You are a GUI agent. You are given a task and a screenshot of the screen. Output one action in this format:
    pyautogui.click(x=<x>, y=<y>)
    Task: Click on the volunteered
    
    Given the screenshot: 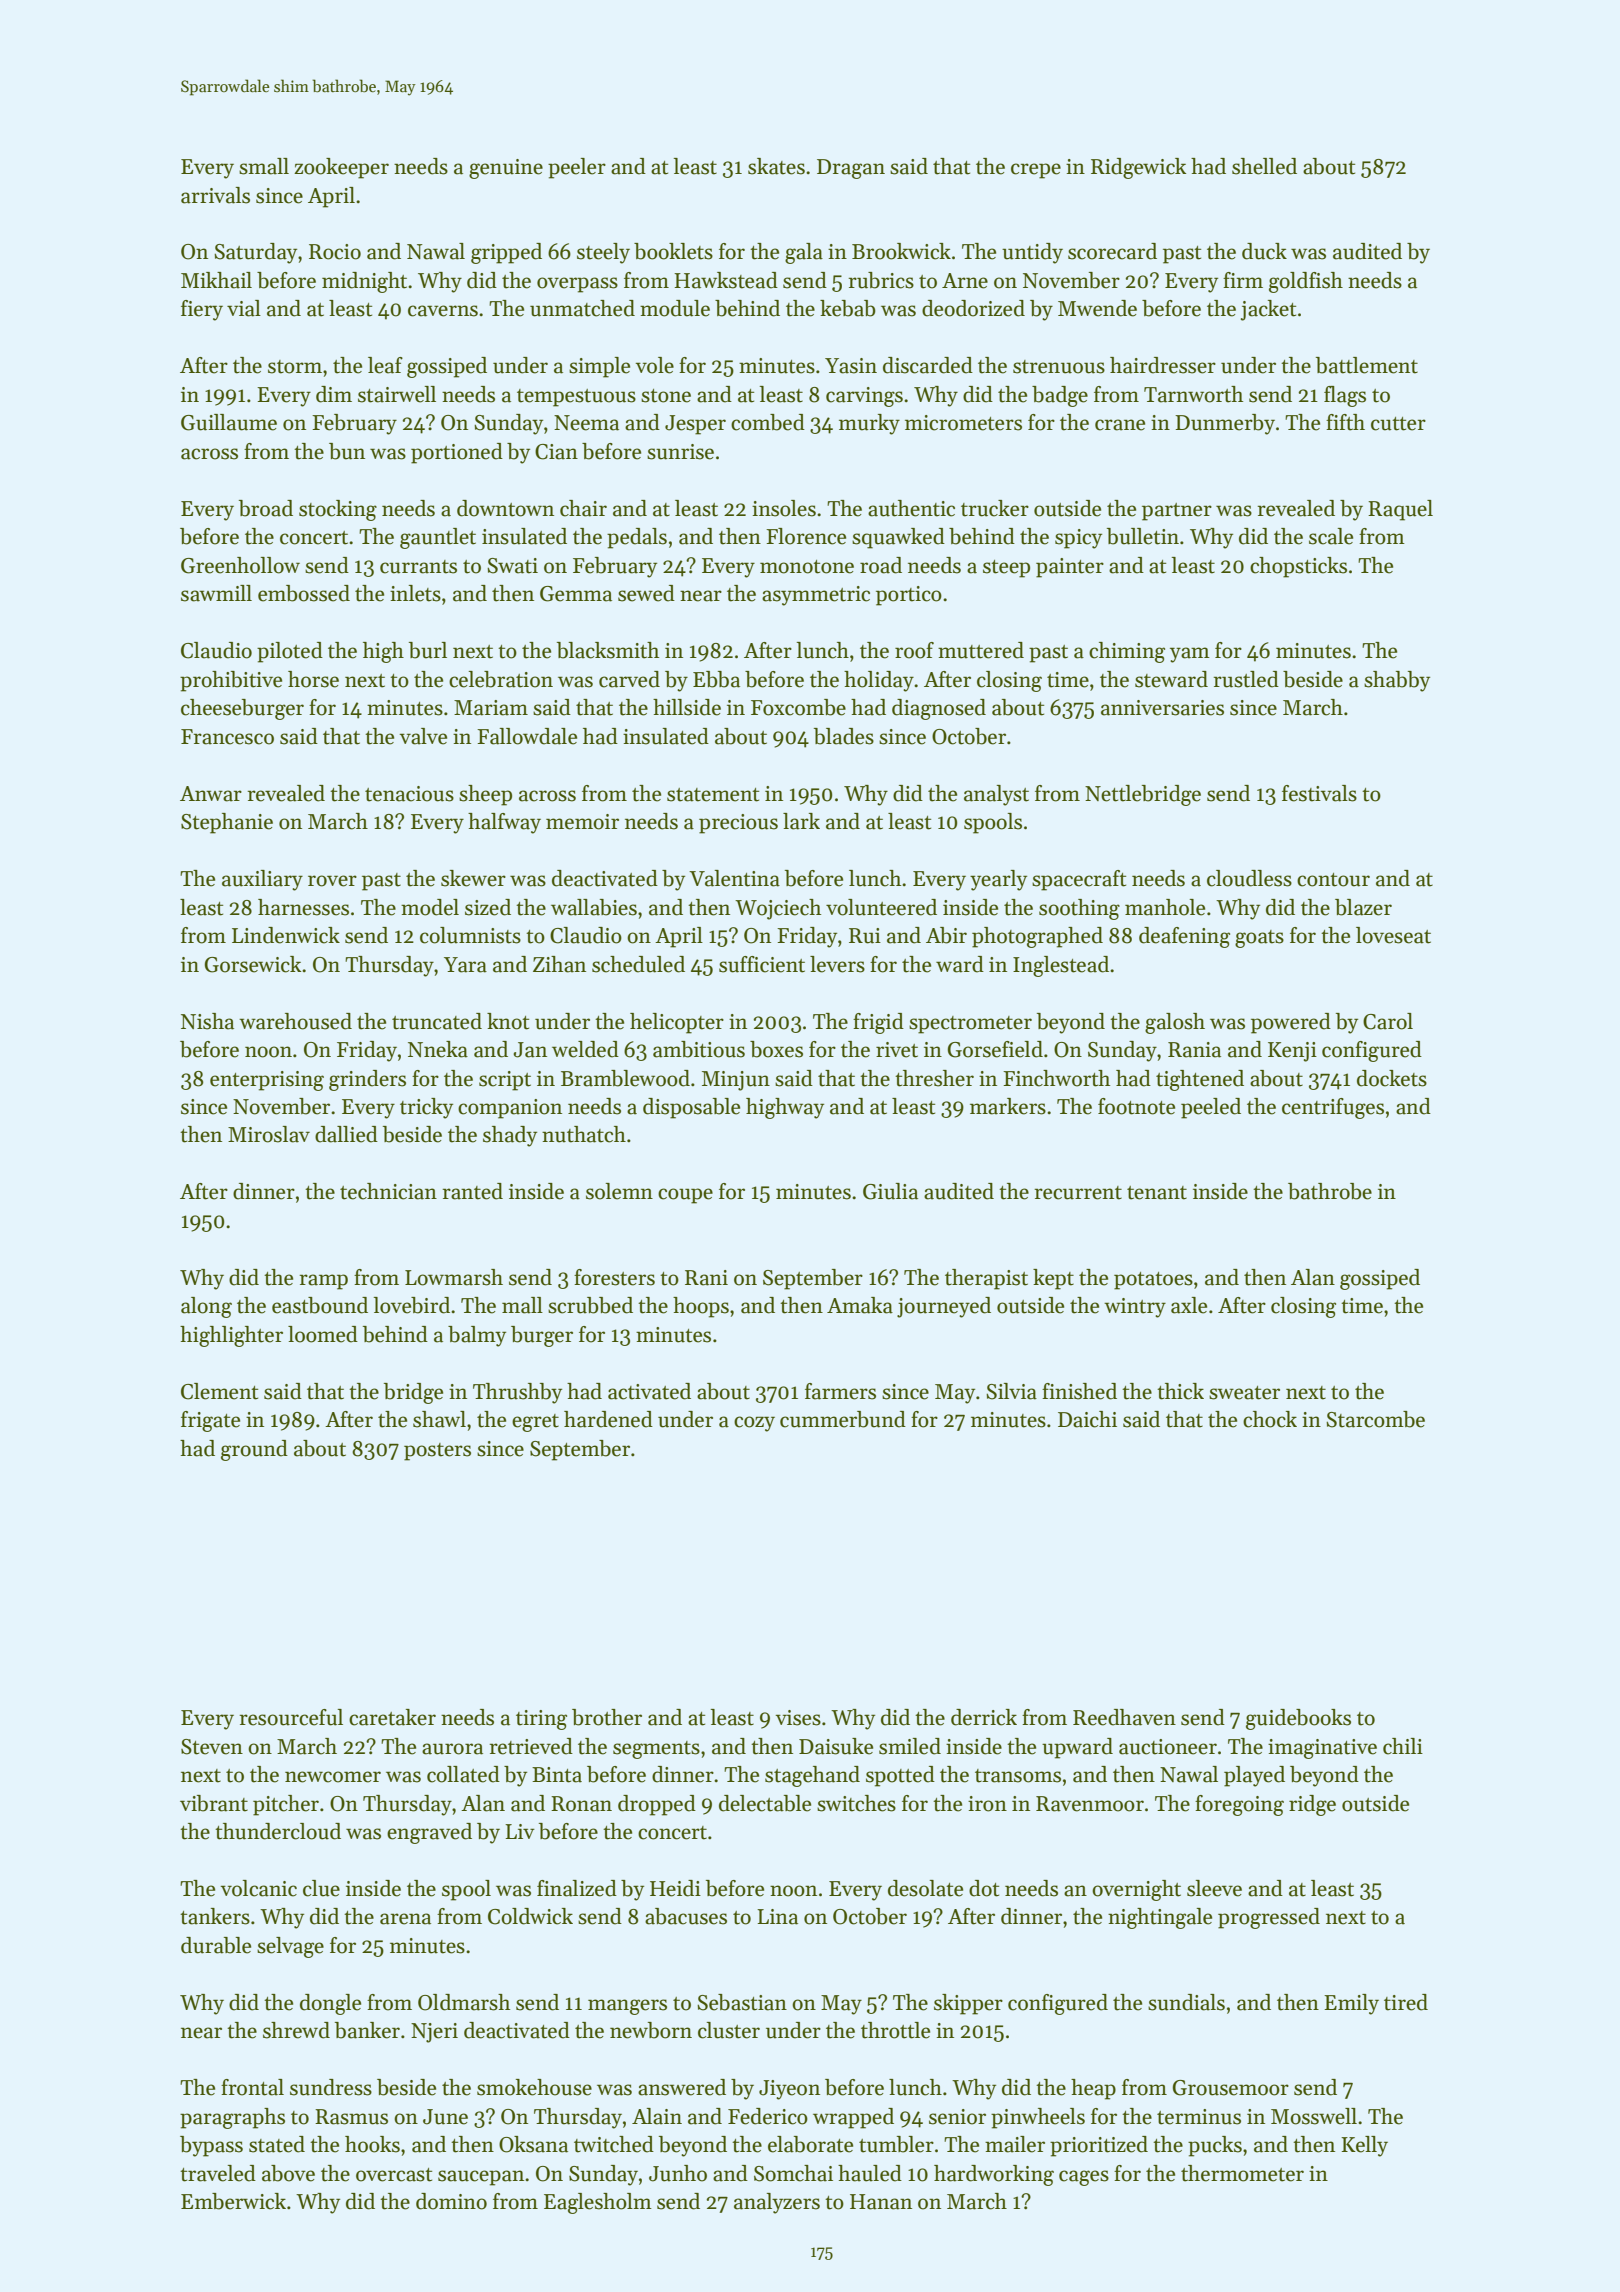 What is the action you would take?
    pyautogui.click(x=881, y=907)
